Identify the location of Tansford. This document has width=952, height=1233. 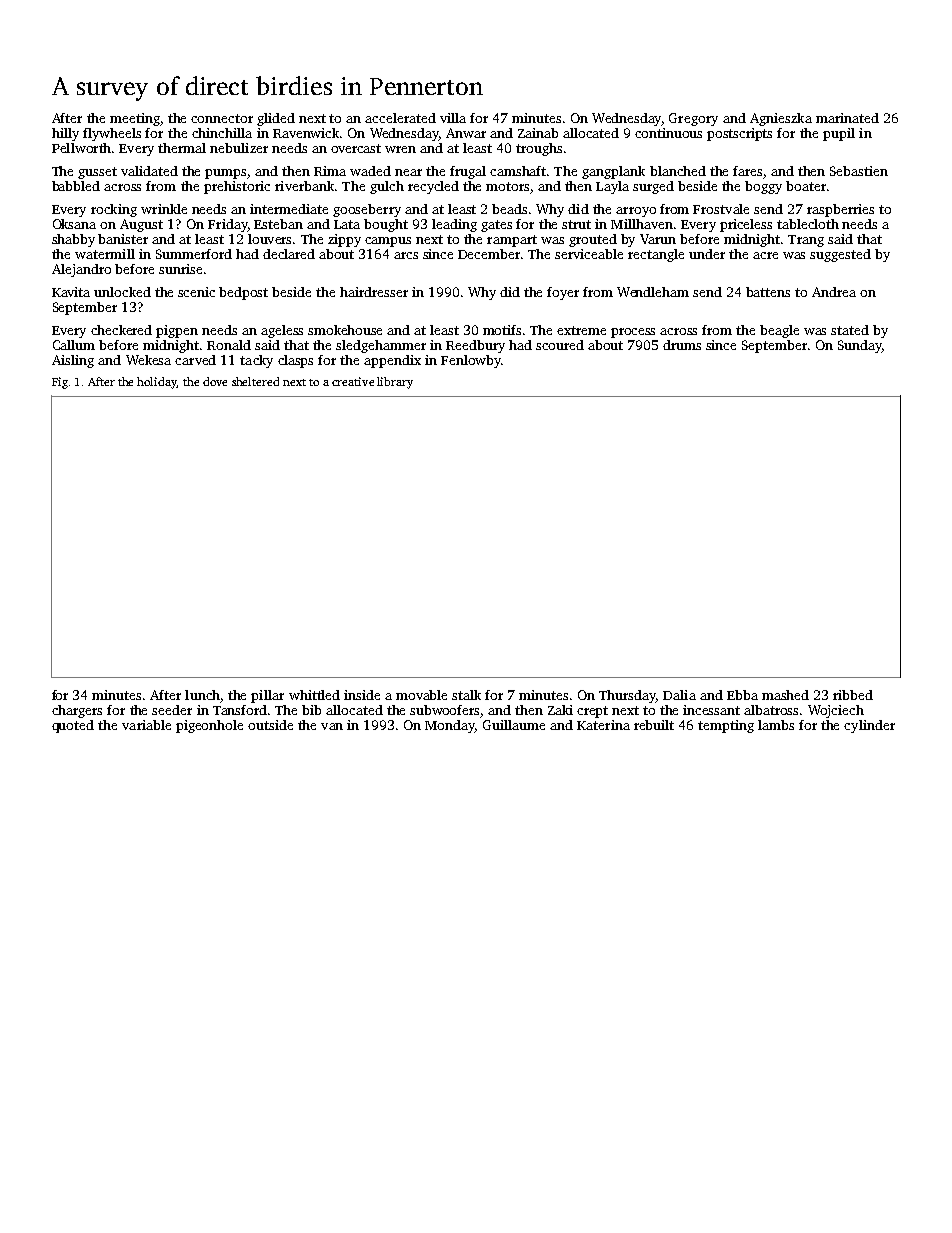
(240, 710).
